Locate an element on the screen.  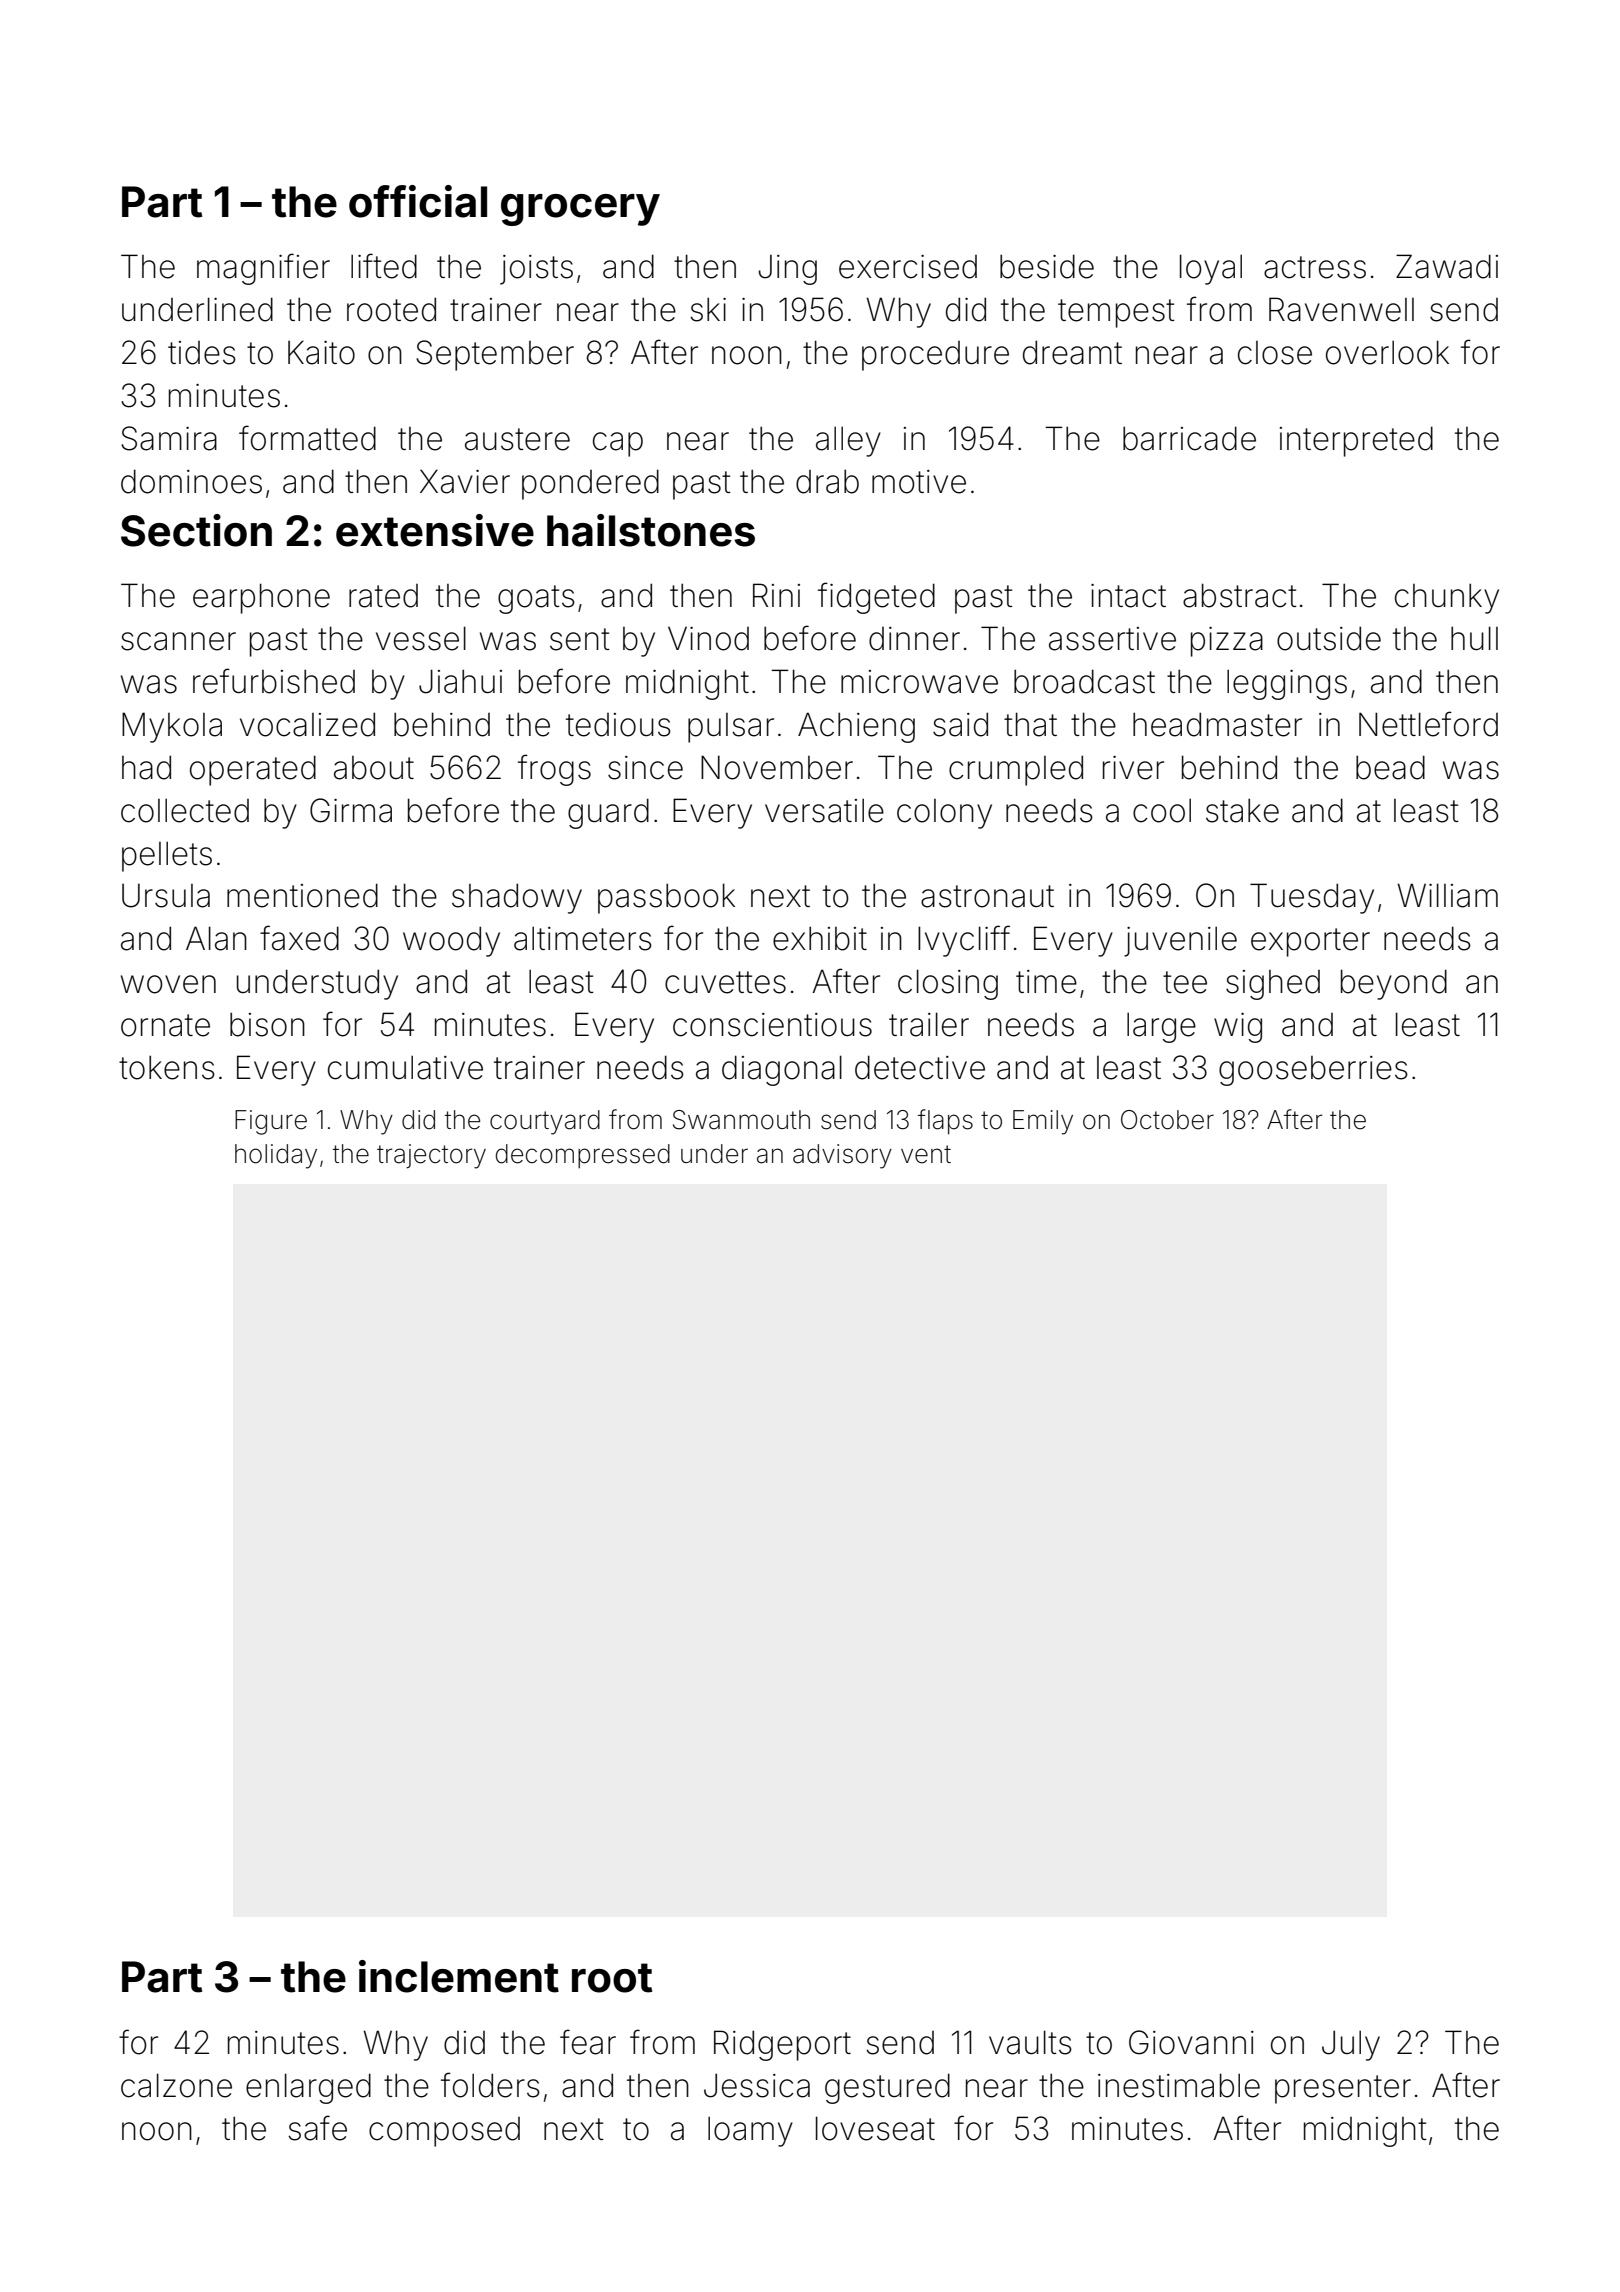
Tuesday is located at coordinates (1312, 898).
